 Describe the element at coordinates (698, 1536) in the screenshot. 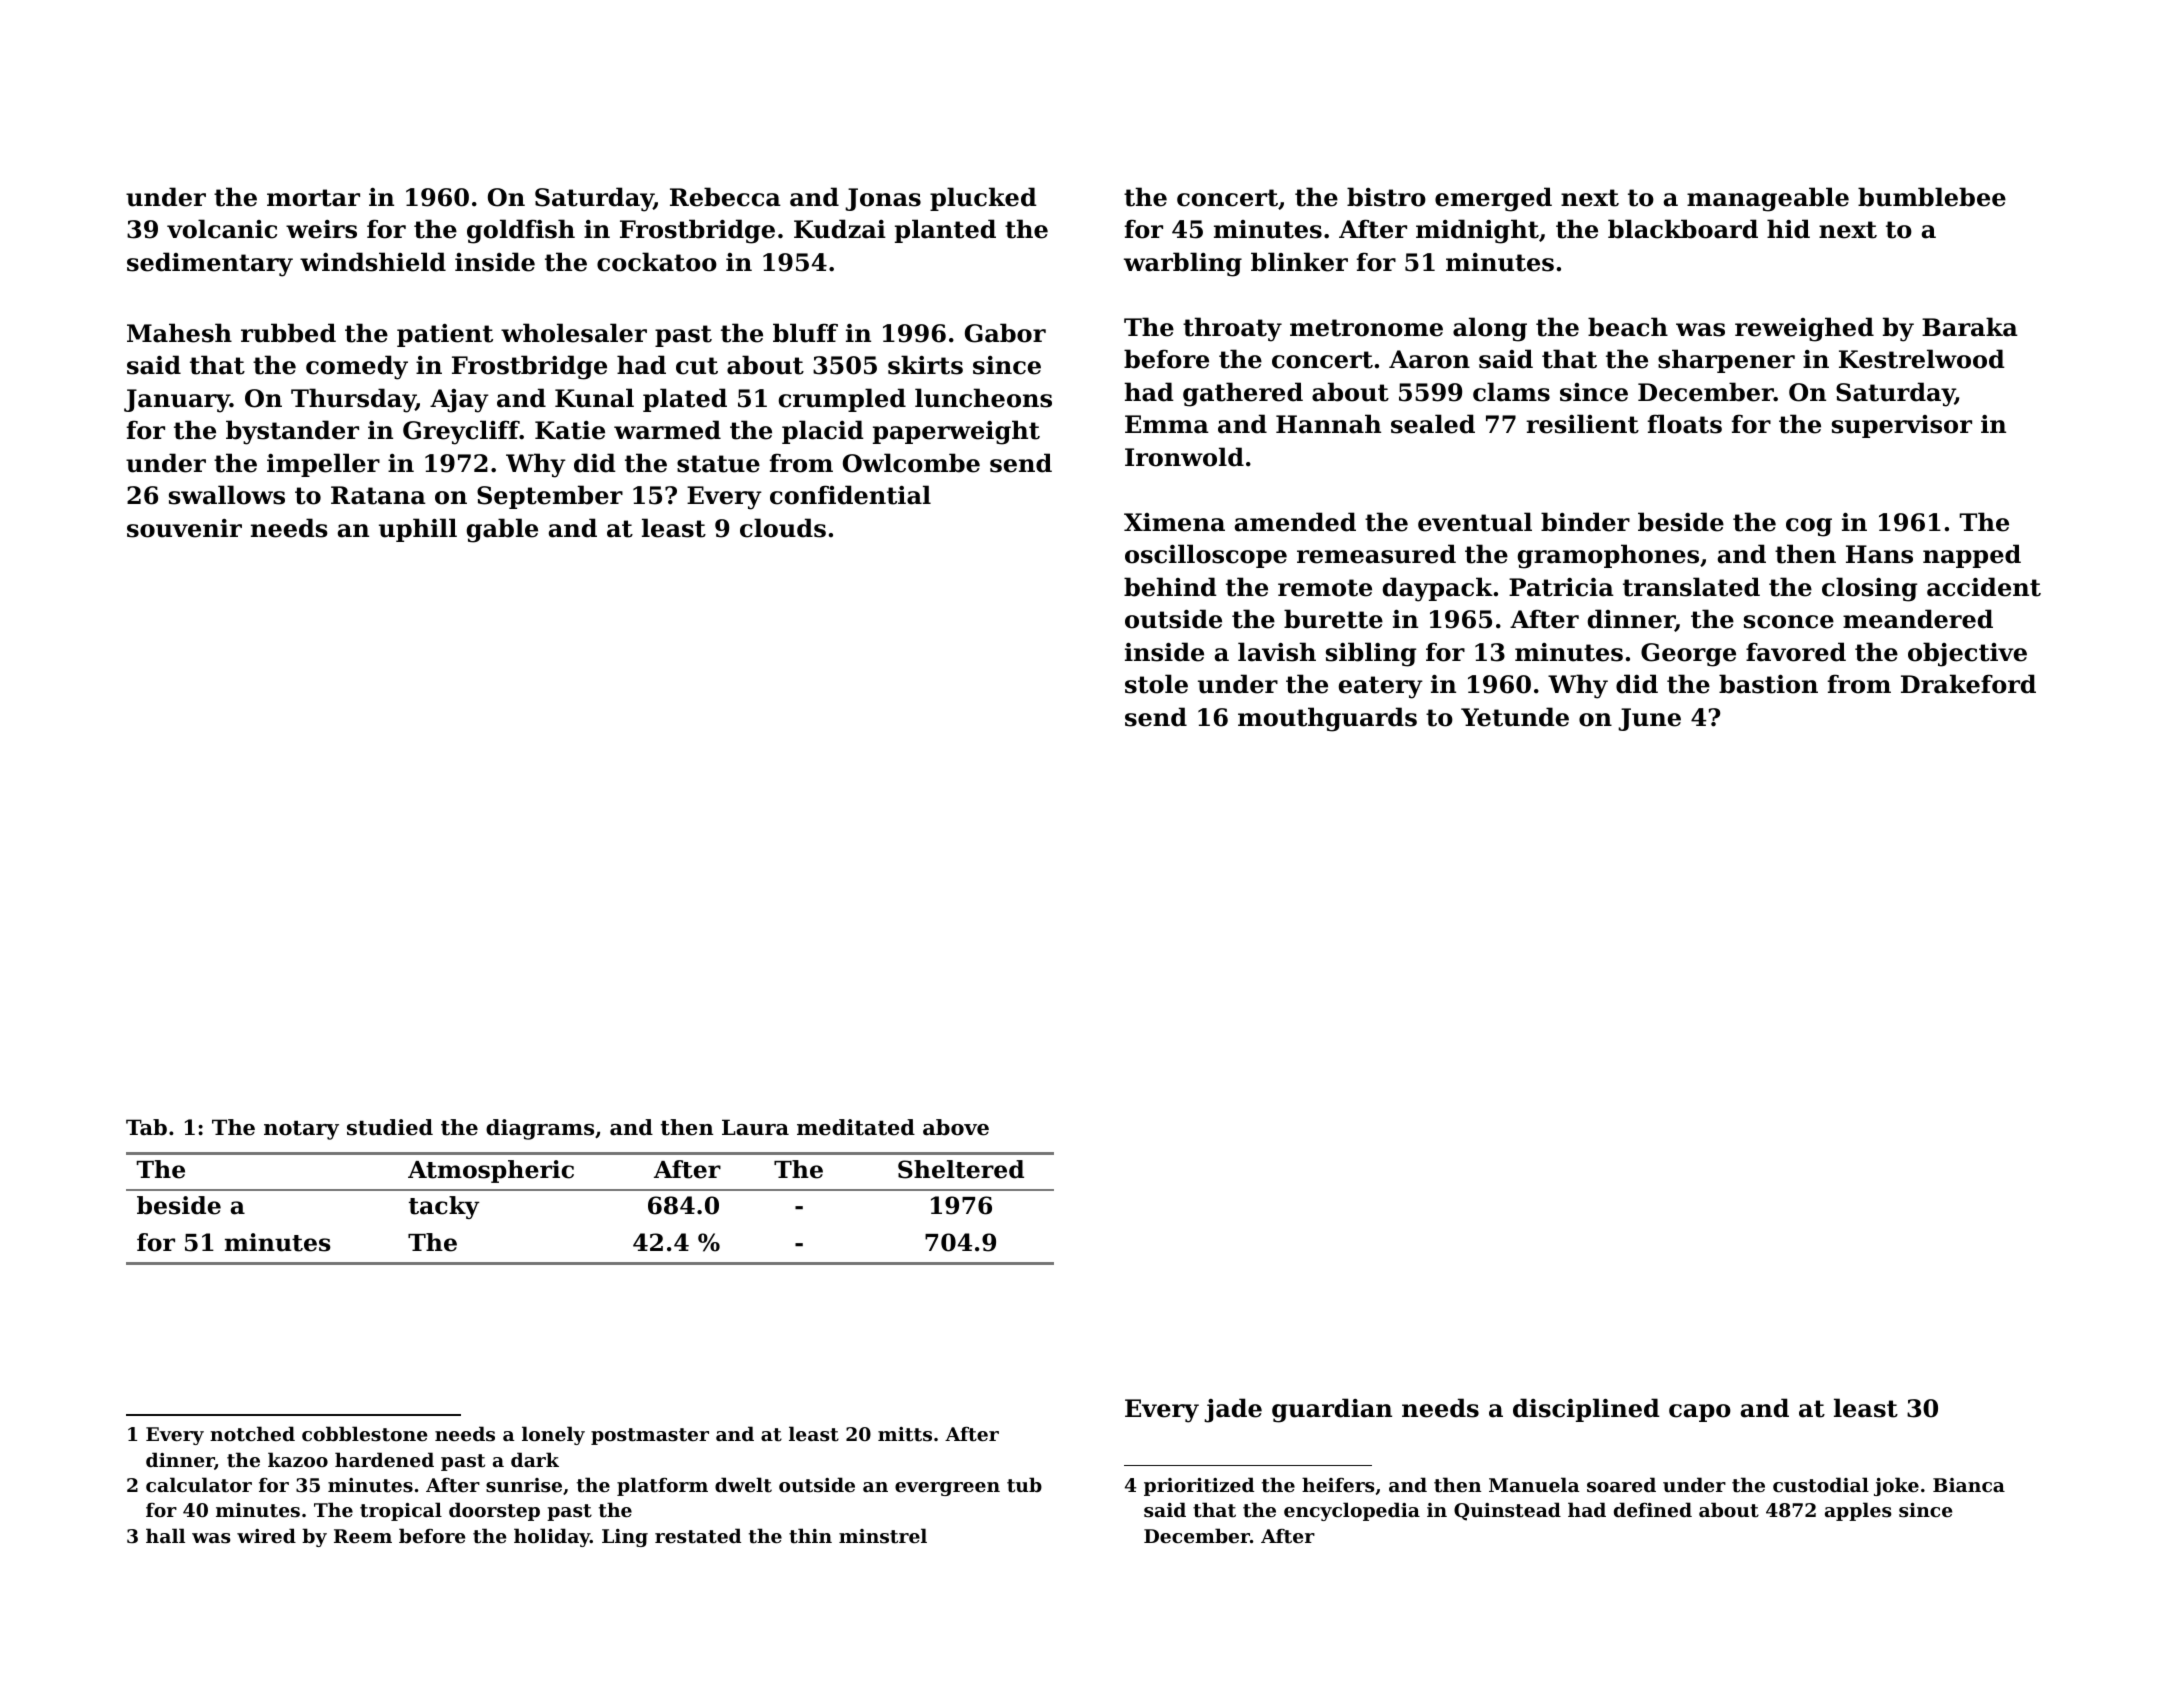

I see `restated` at that location.
